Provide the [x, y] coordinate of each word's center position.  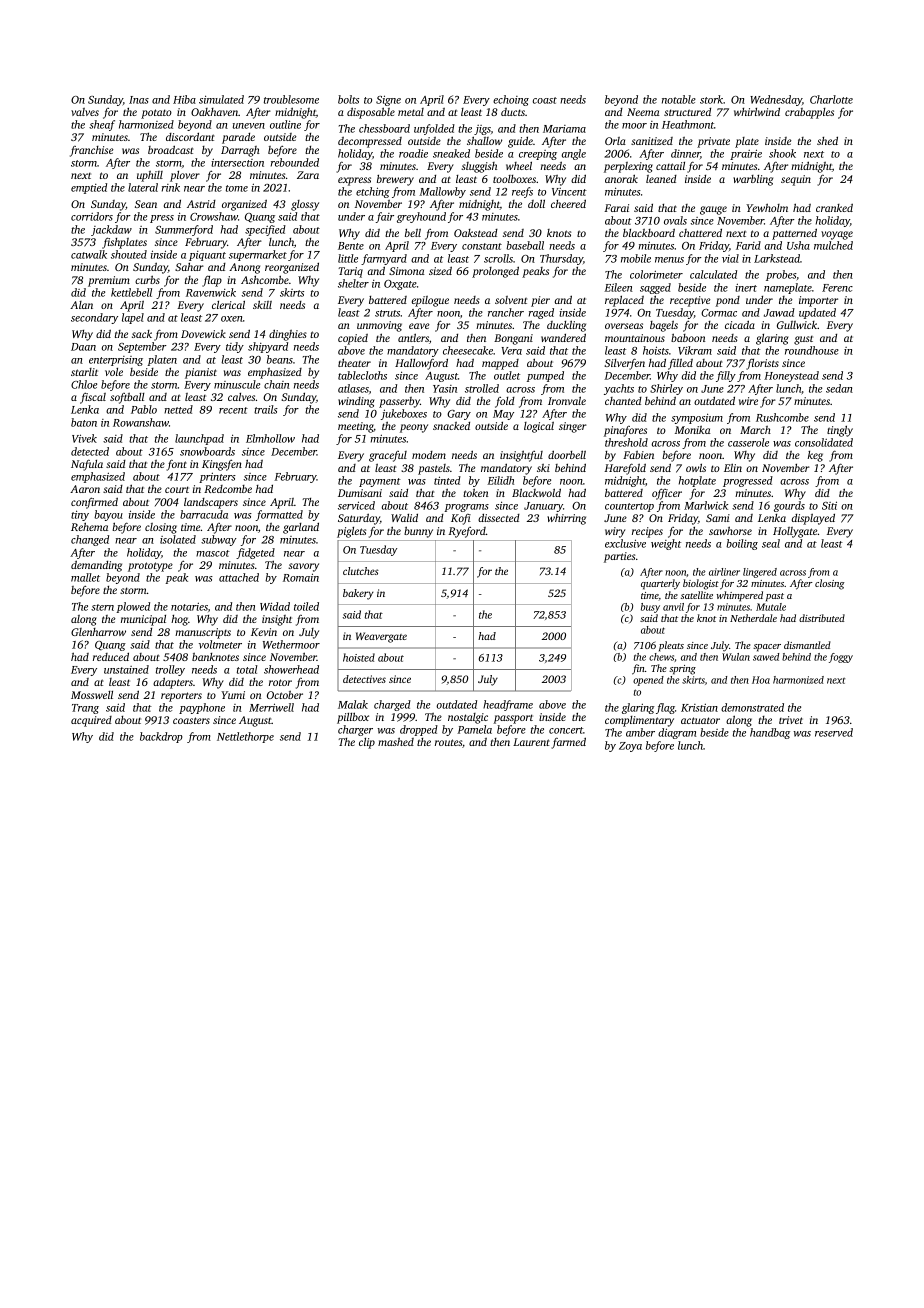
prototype [150, 567]
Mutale [771, 607]
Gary [459, 415]
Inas [139, 100]
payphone [202, 708]
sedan [839, 388]
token [475, 492]
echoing [511, 100]
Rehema [89, 526]
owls [696, 467]
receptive [690, 301]
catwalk [89, 254]
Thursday [561, 259]
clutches [361, 571]
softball [127, 398]
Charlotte [831, 99]
